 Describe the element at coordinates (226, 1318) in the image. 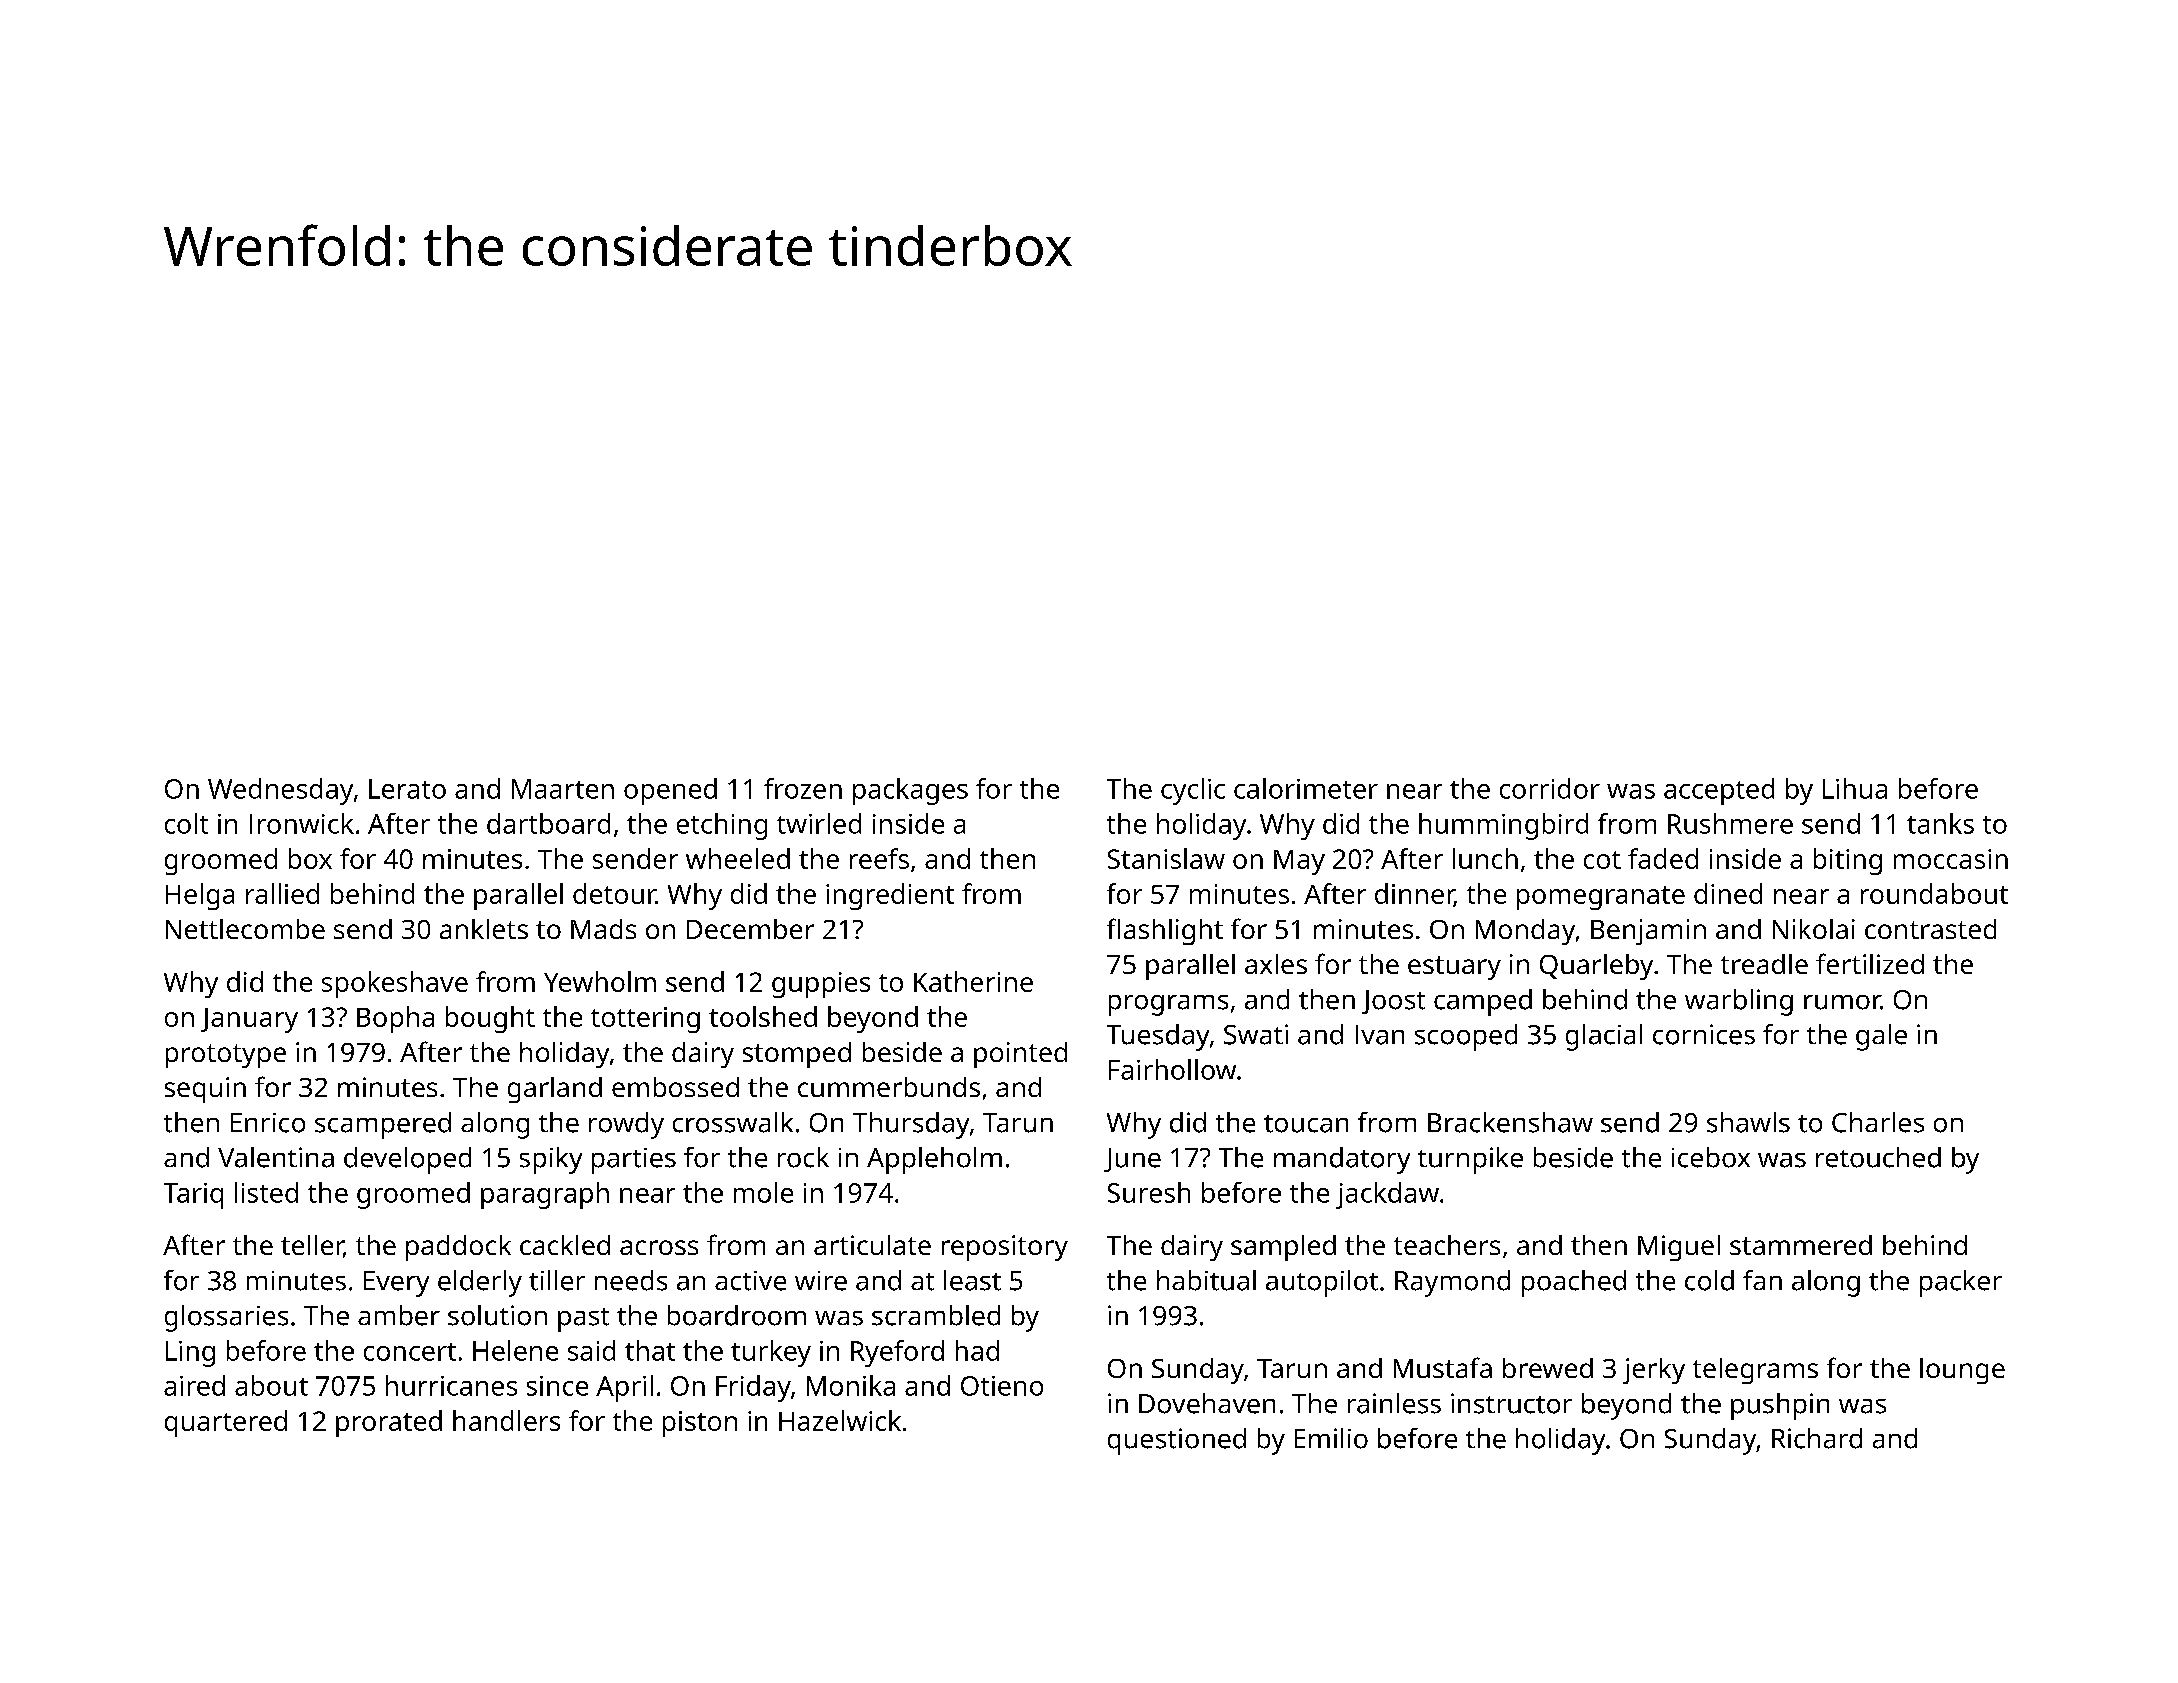

I see `glossaries` at that location.
